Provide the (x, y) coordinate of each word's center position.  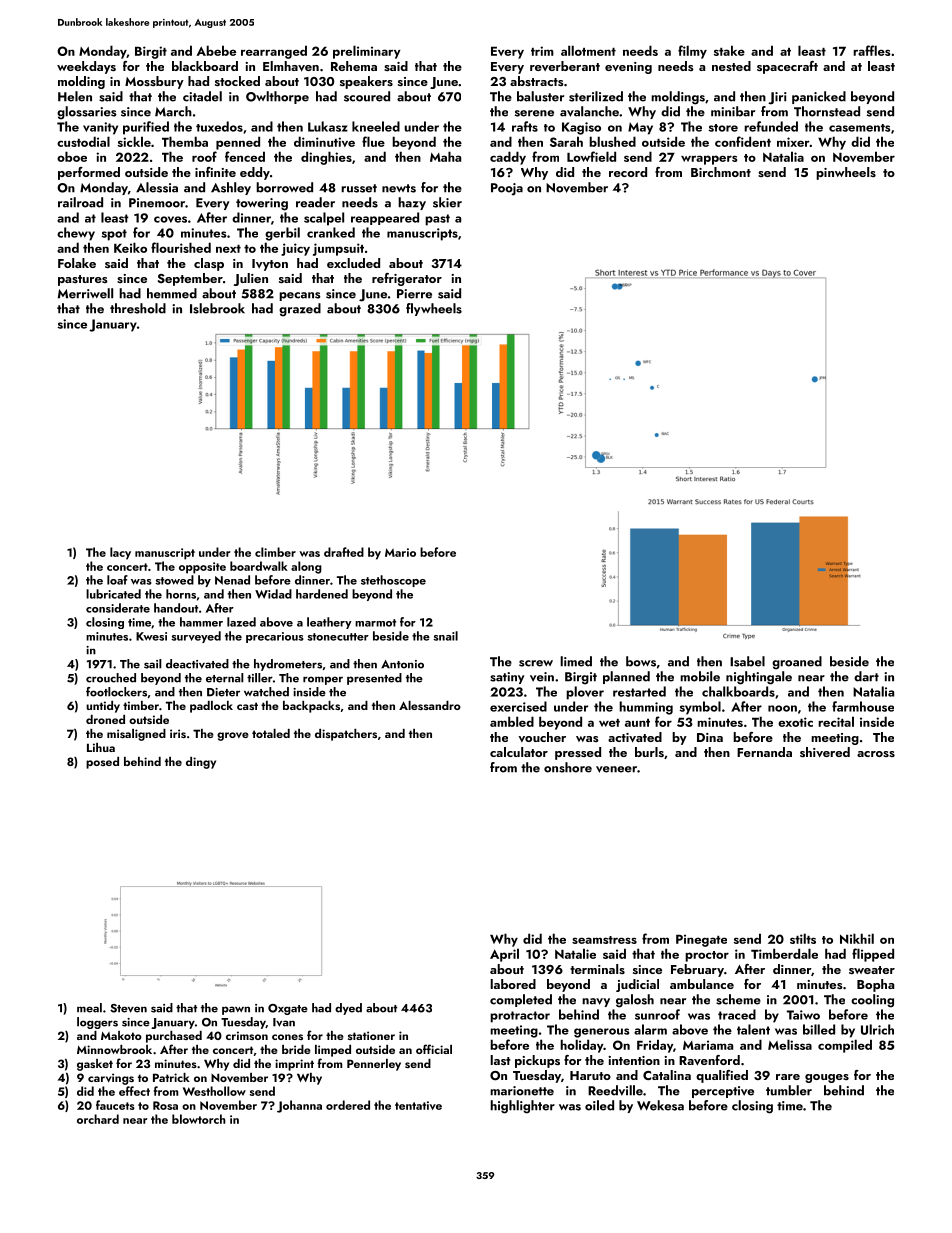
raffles (871, 50)
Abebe (216, 50)
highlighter (522, 1107)
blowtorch (199, 1119)
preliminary (367, 52)
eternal (225, 678)
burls (649, 752)
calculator (519, 752)
